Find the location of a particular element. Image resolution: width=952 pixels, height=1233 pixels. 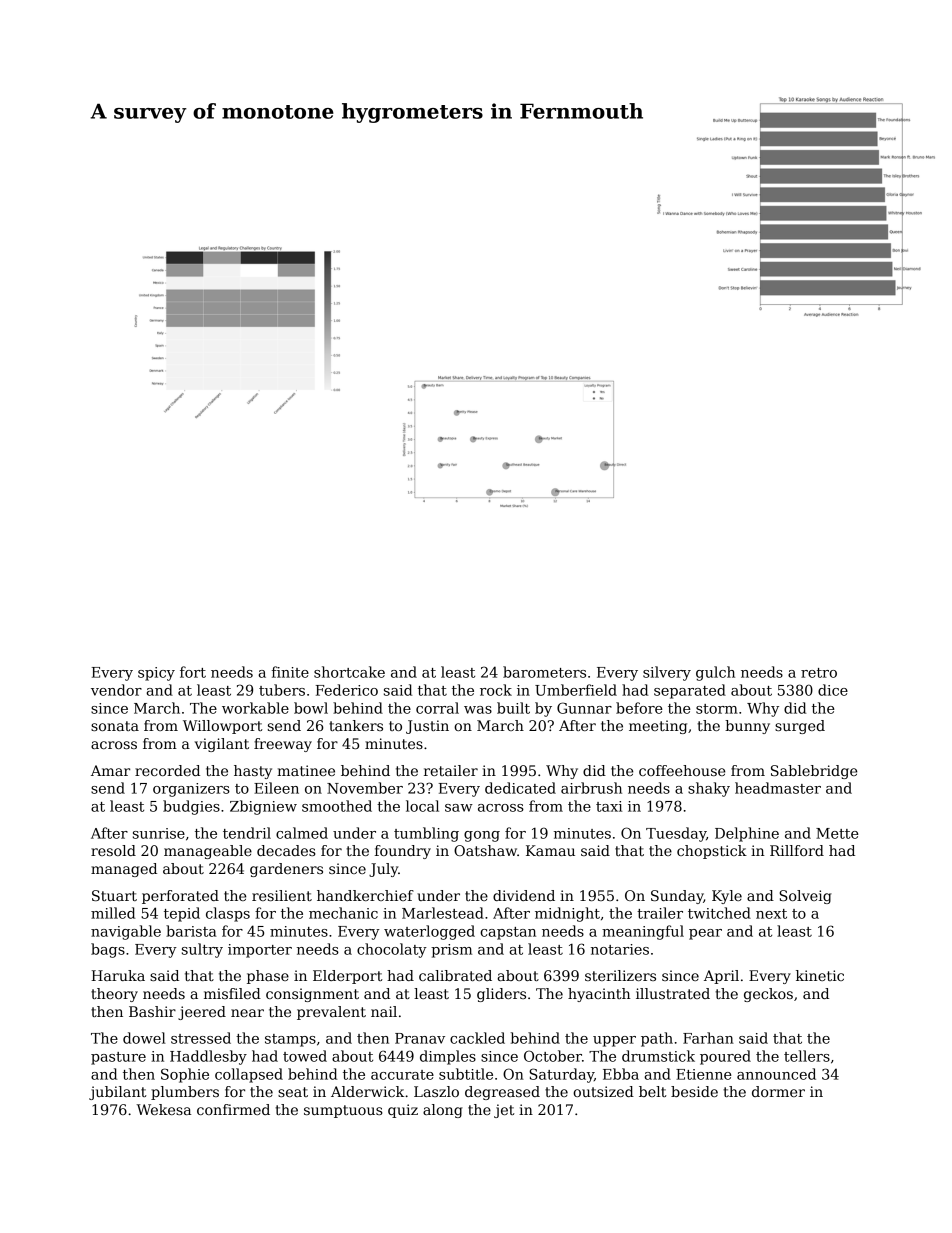

Mette is located at coordinates (837, 833).
